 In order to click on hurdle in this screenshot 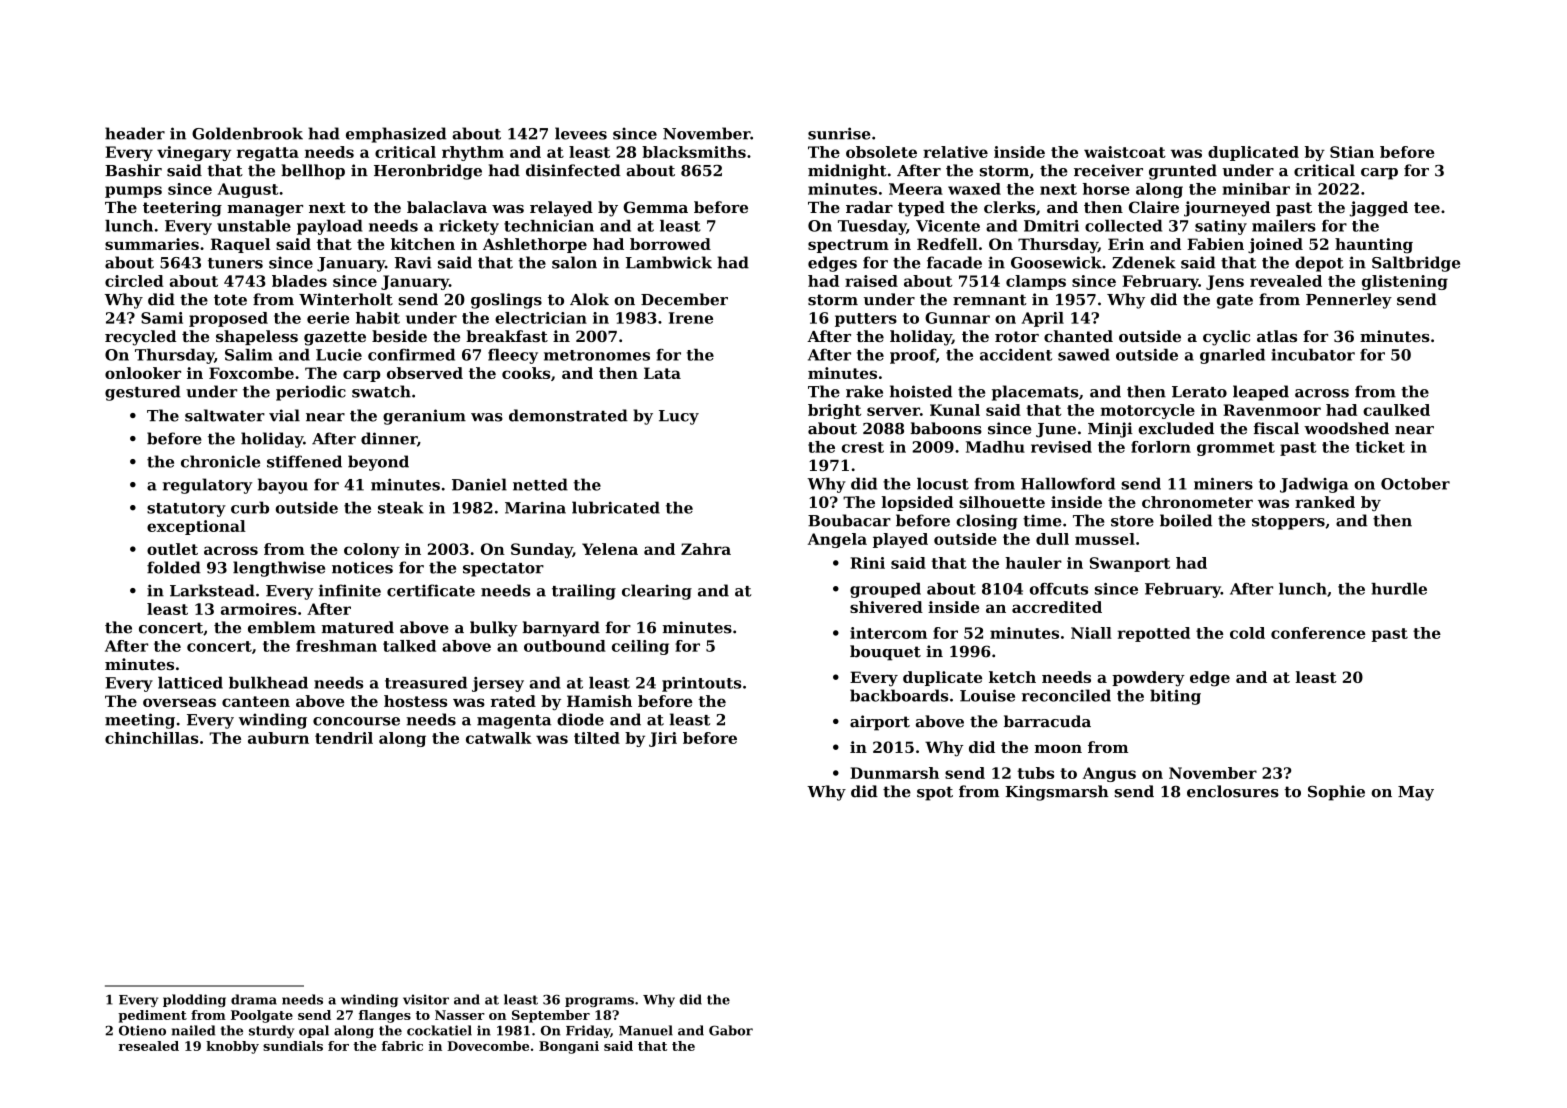, I will do `click(1399, 589)`.
